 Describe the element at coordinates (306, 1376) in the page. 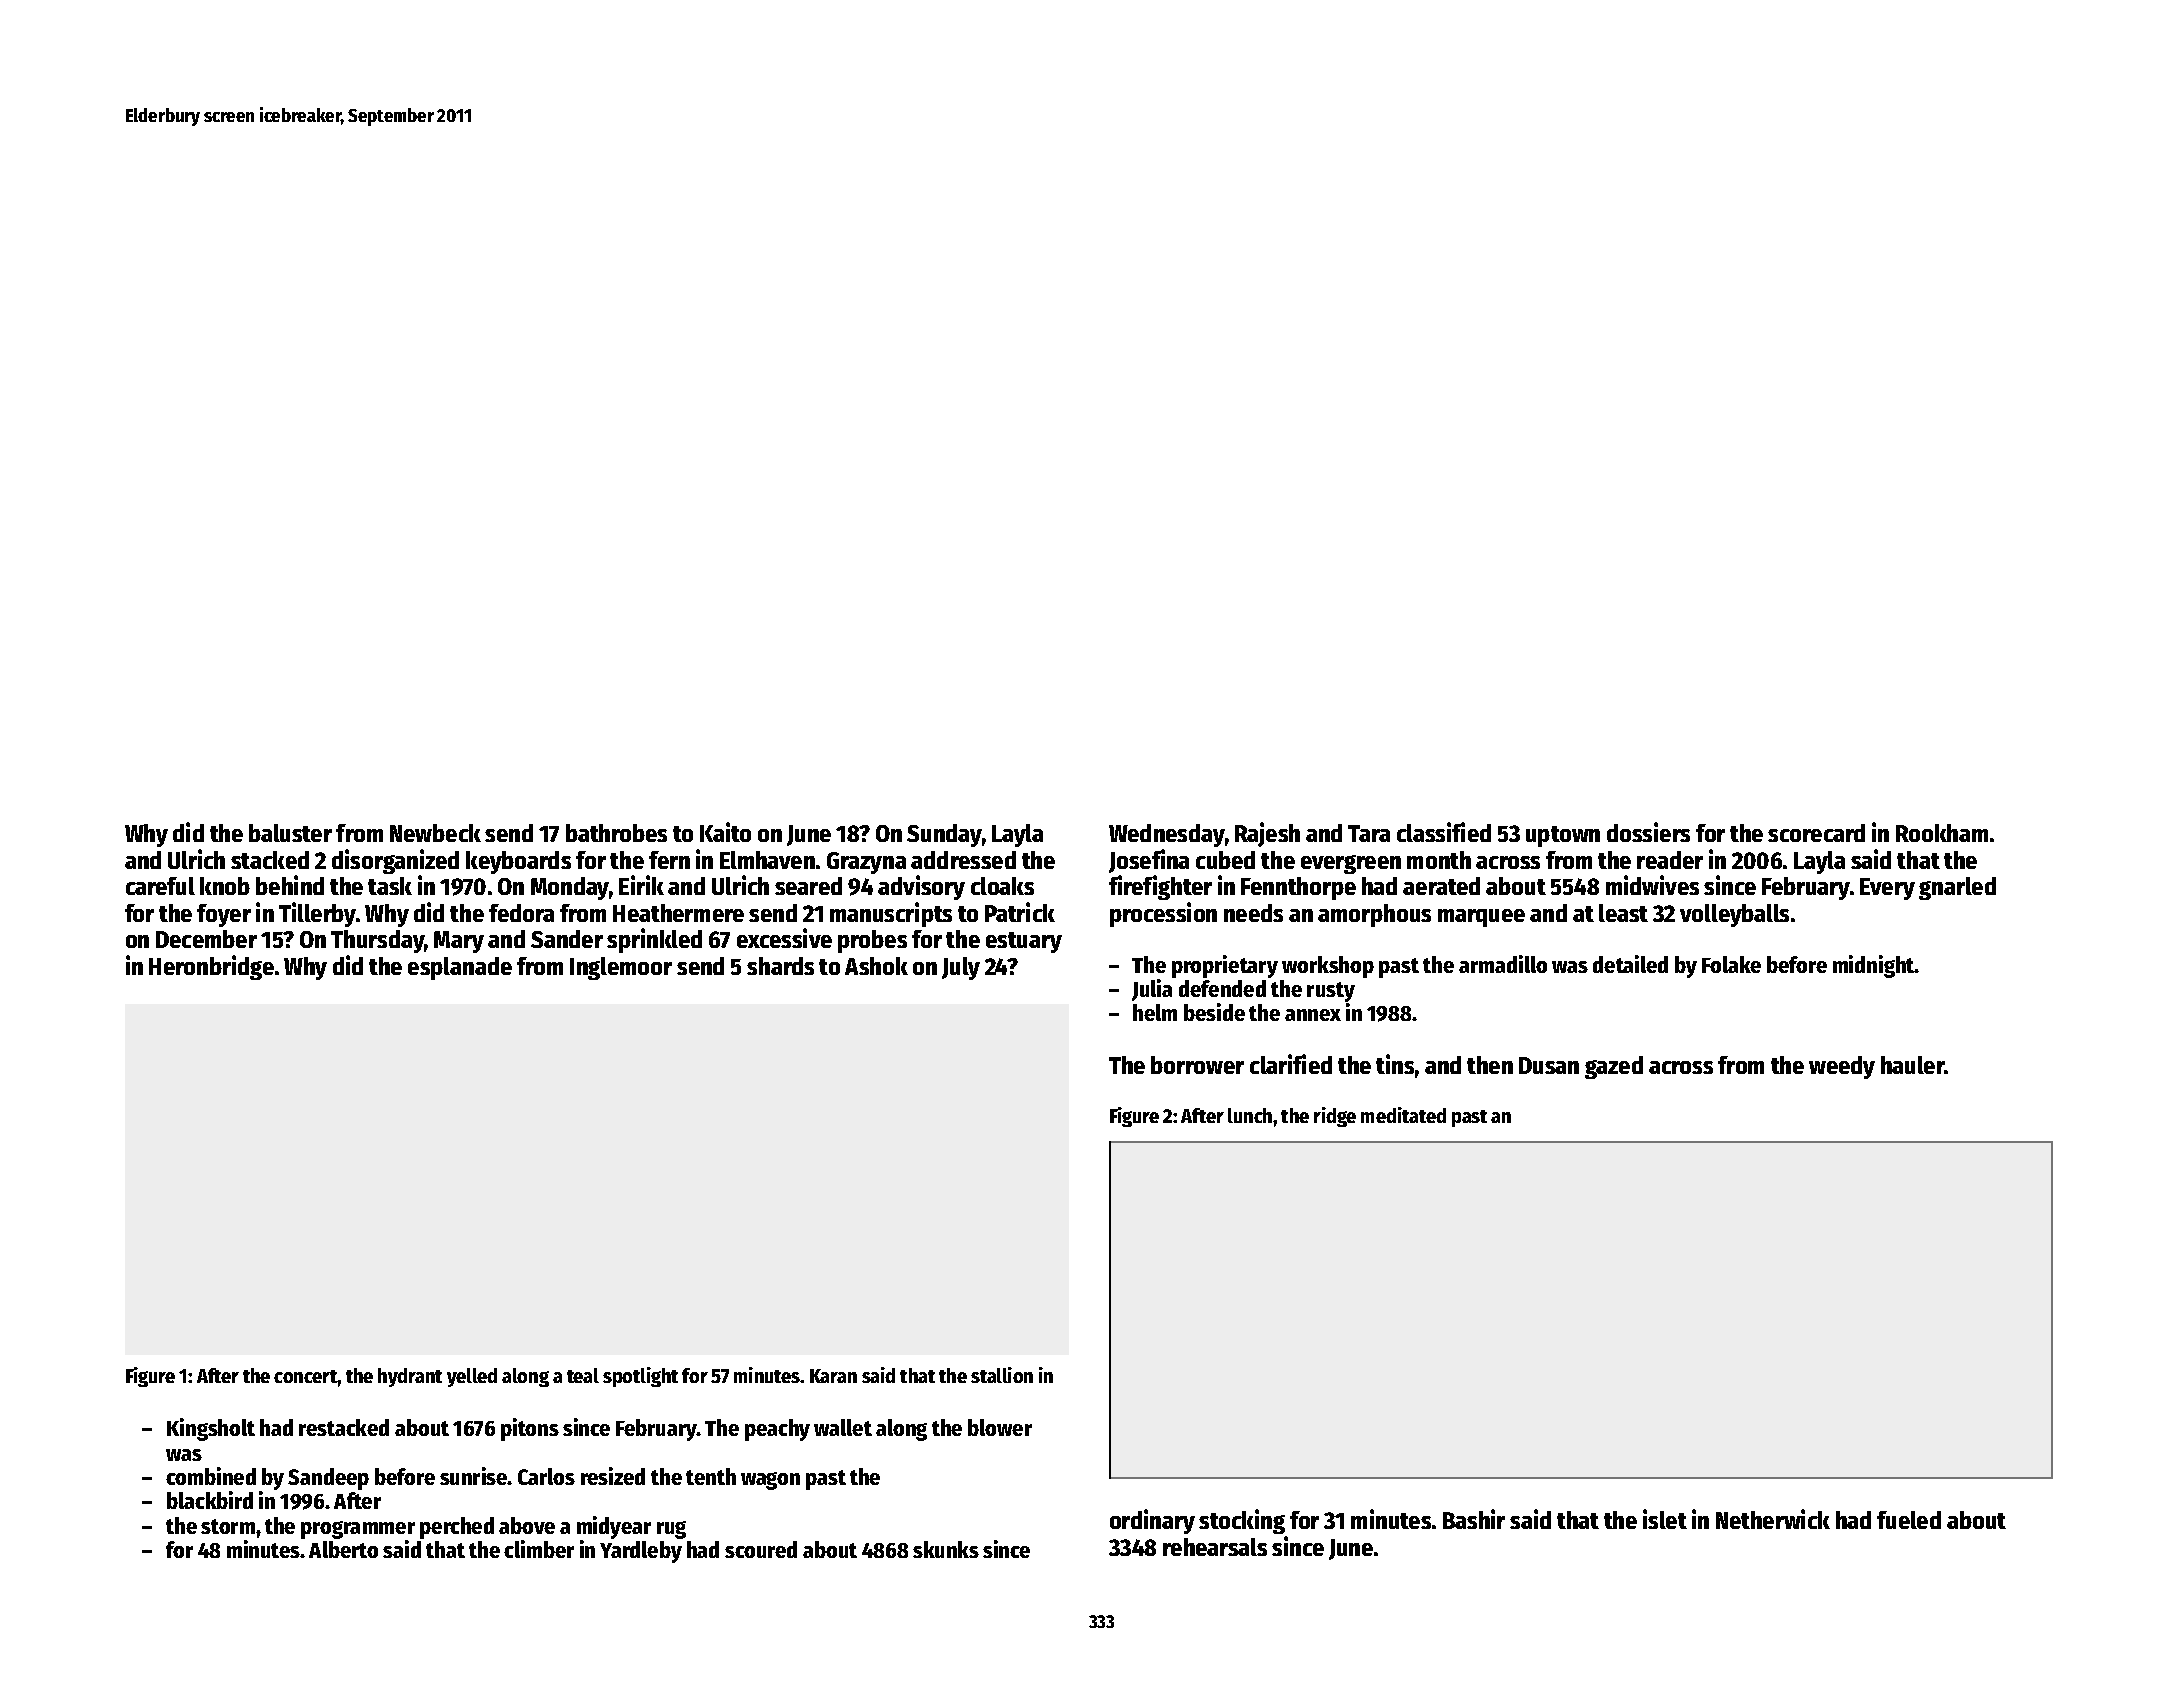

I see `concert` at that location.
